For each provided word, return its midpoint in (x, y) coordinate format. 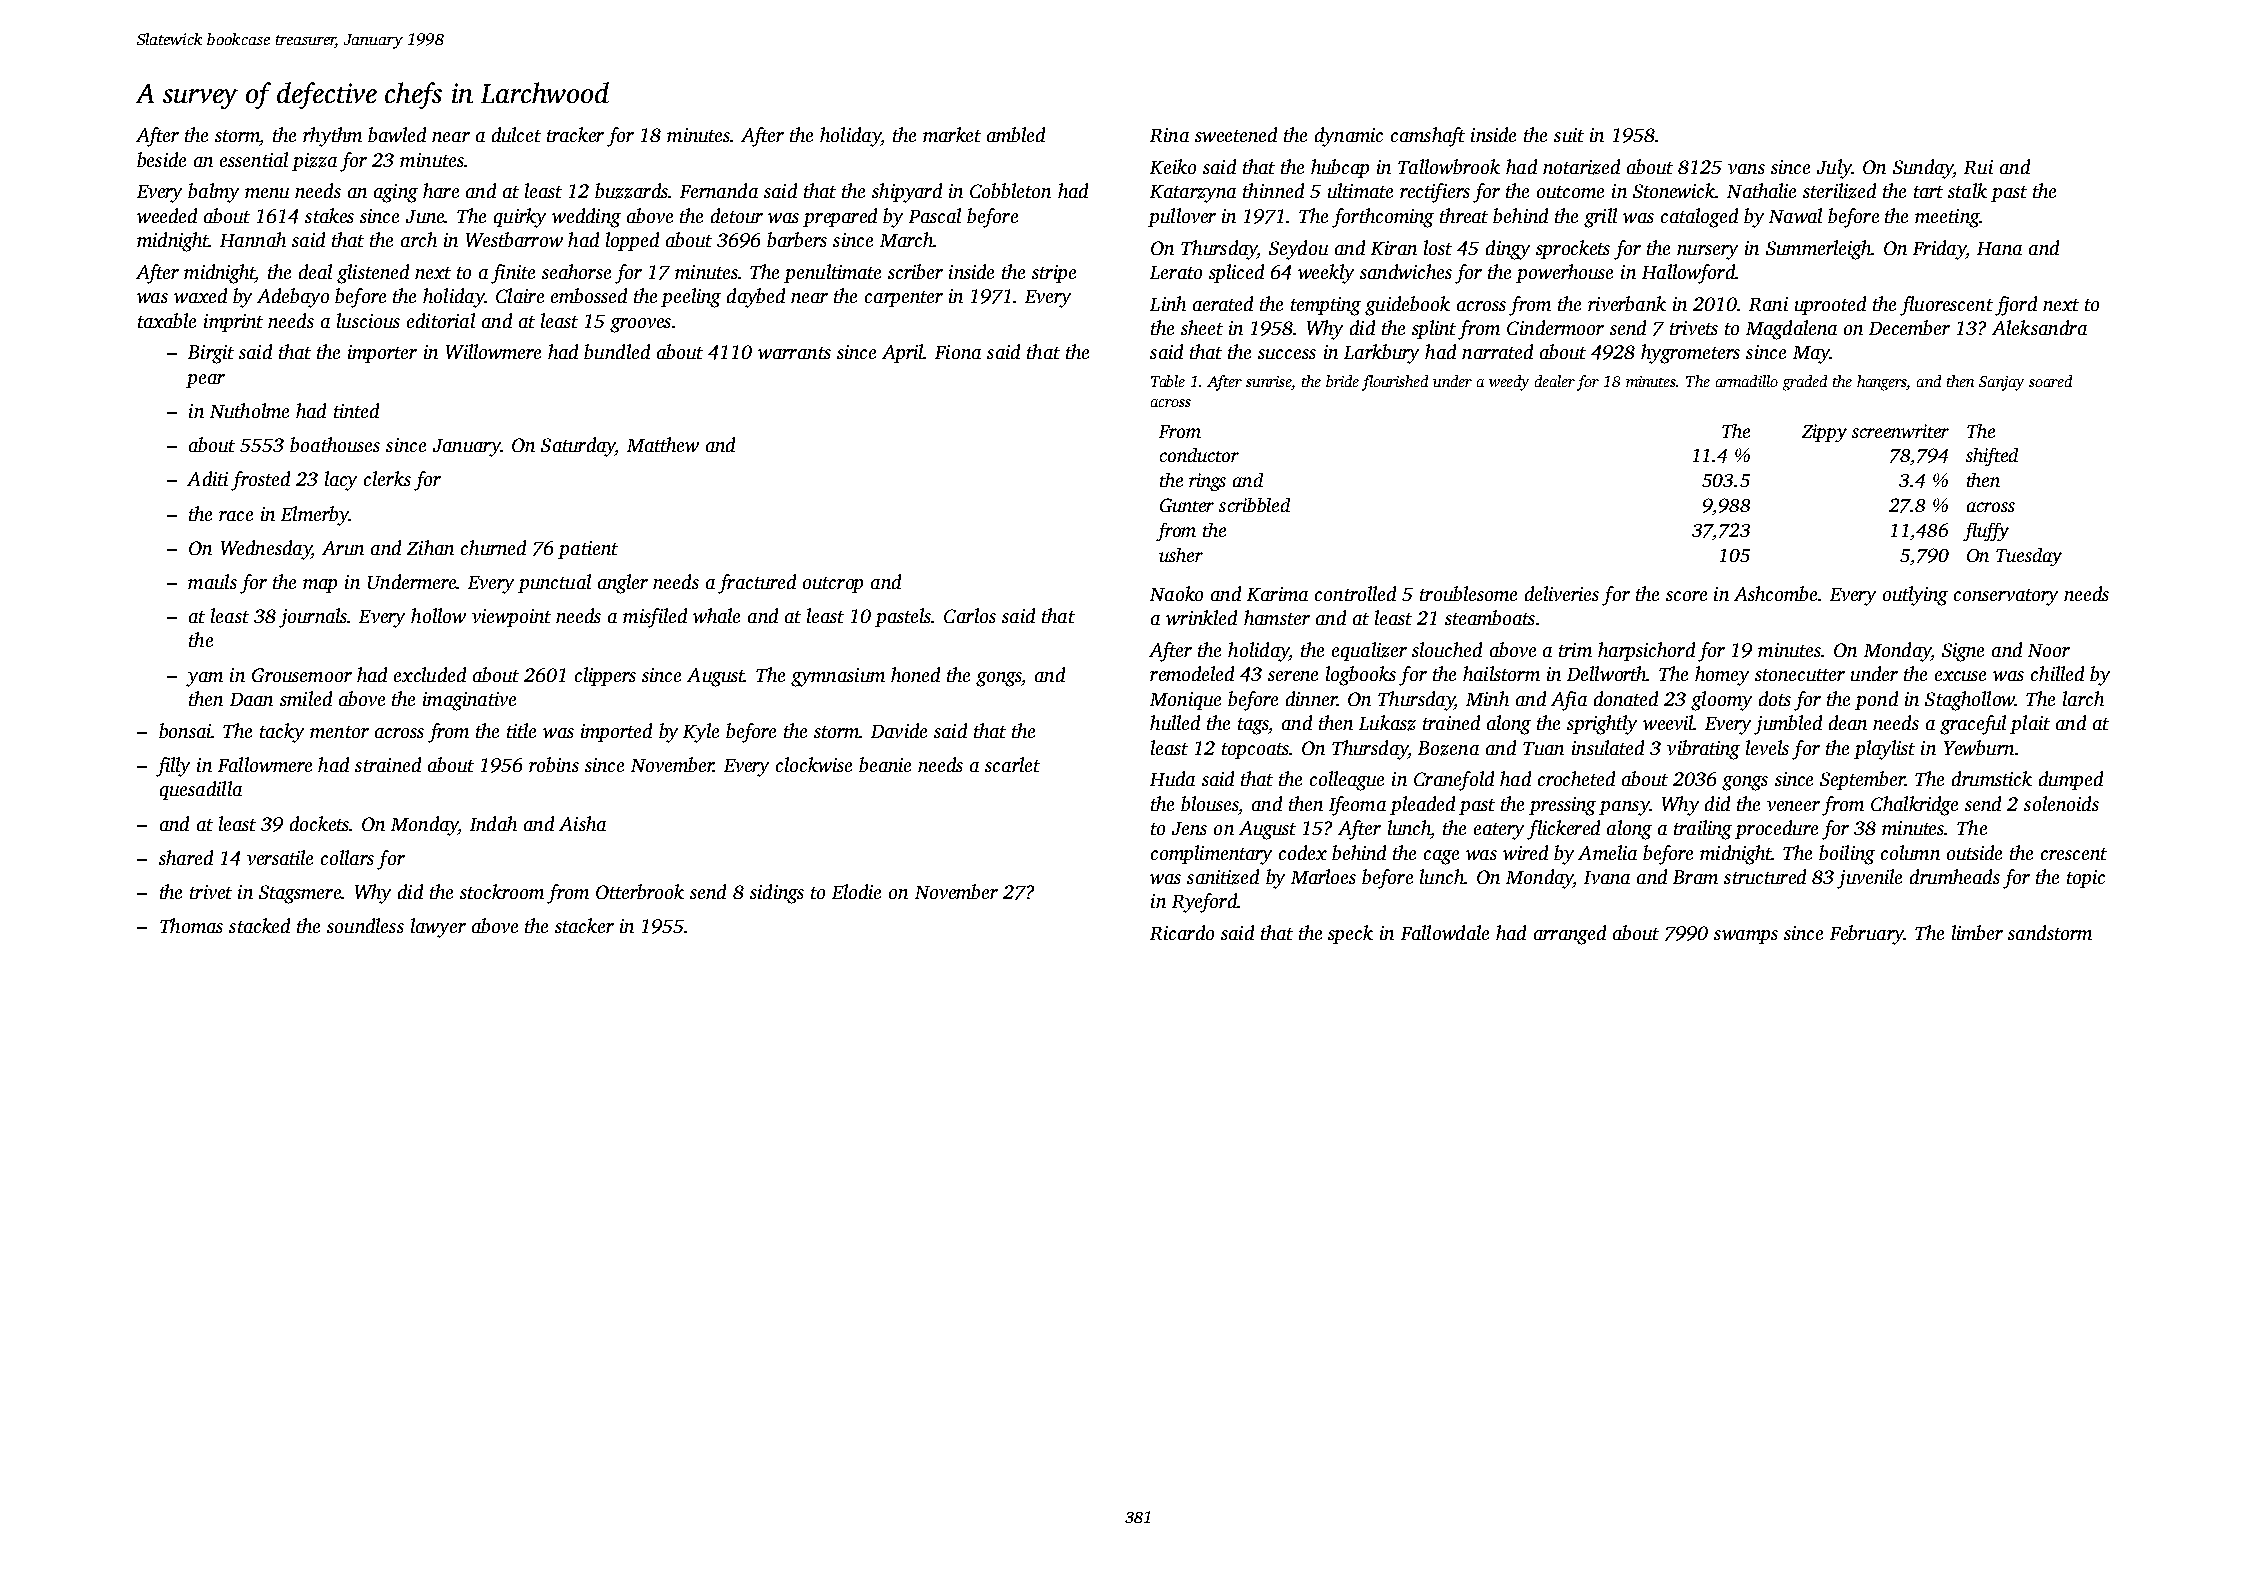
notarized (1581, 167)
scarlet (1012, 764)
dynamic (1349, 137)
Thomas (191, 925)
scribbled (1254, 505)
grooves (640, 325)
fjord (2016, 306)
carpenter (904, 299)
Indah (493, 823)
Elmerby (315, 516)
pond (1876, 700)
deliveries (1562, 593)
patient (588, 550)
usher (1181, 555)
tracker (575, 134)
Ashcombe (1775, 593)
